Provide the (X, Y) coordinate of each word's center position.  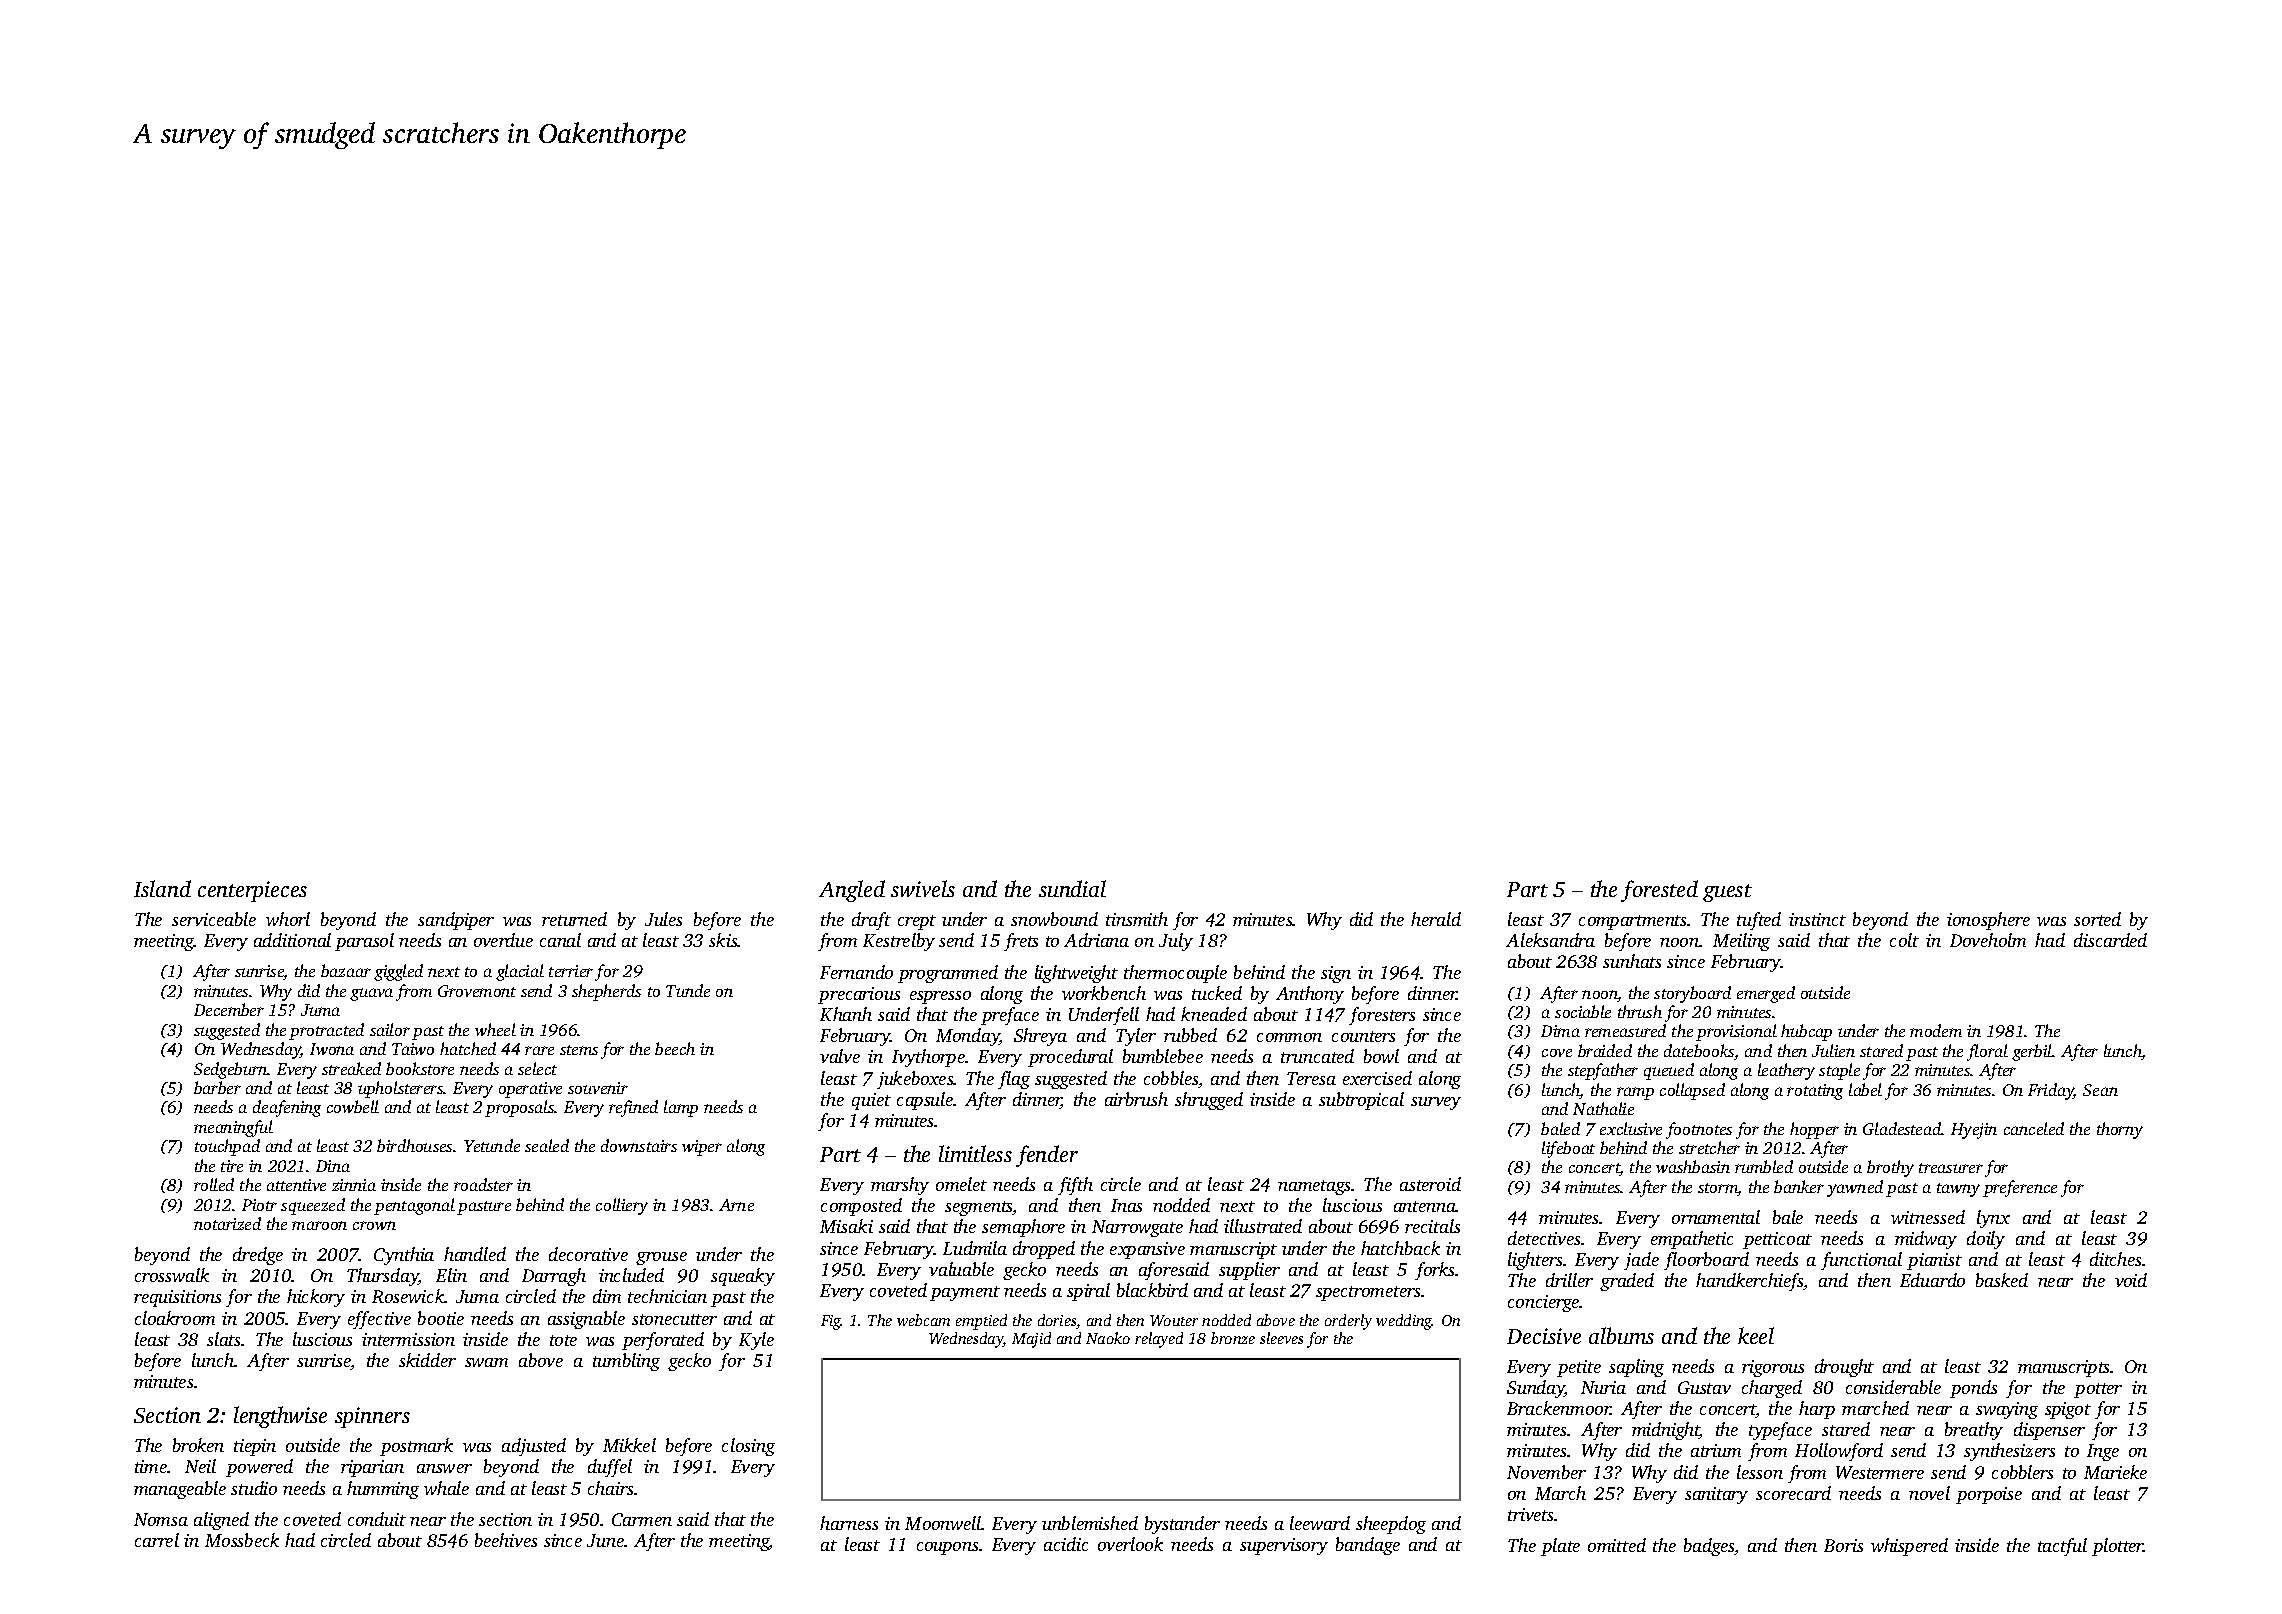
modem (1936, 1030)
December (229, 1009)
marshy (900, 1186)
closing (748, 1447)
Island (162, 888)
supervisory (1284, 1546)
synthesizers (2009, 1452)
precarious (859, 995)
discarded (2110, 940)
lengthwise (280, 1417)
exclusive (1631, 1128)
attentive (296, 1185)
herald (1436, 919)
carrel (157, 1540)
